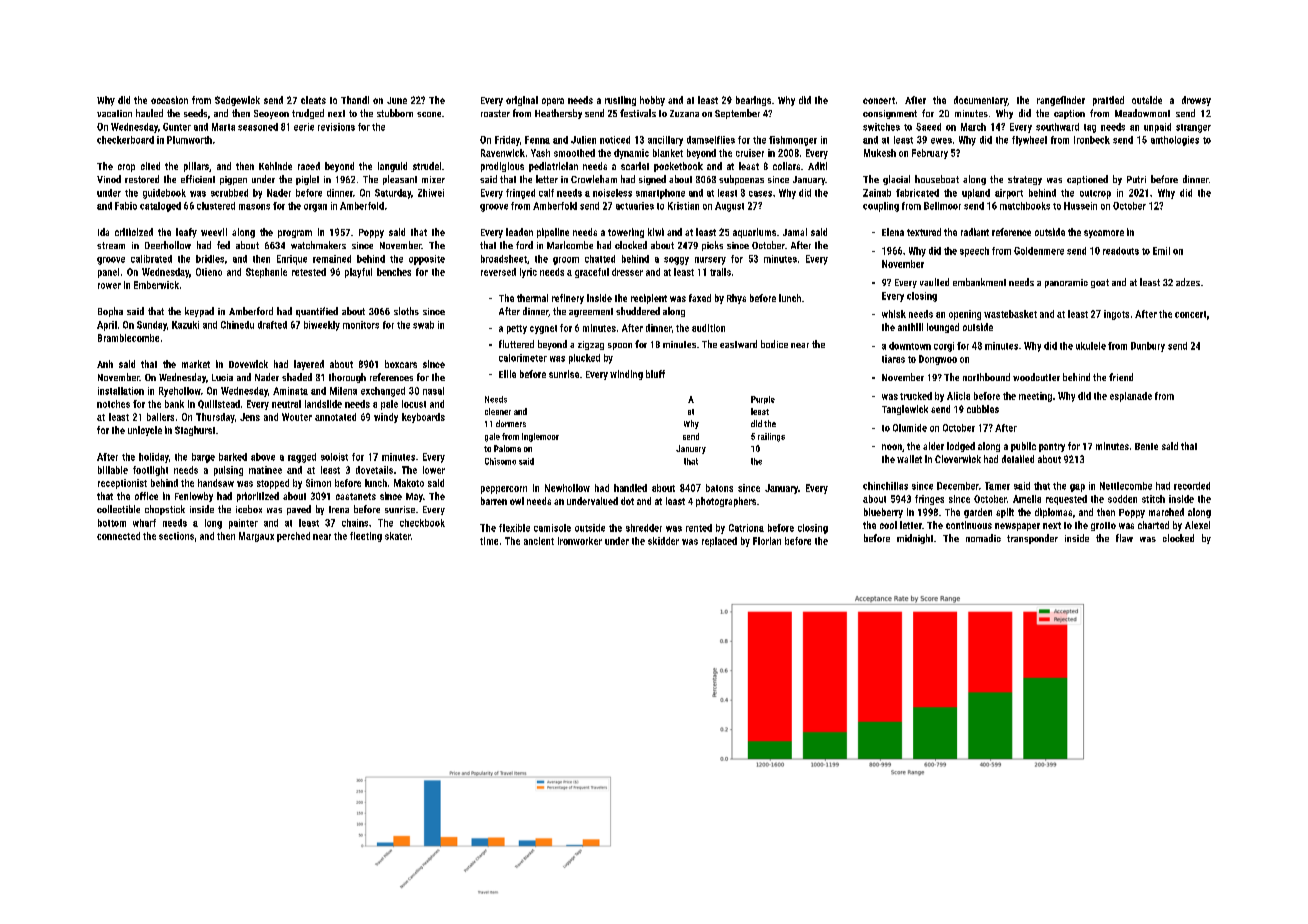  I want to click on Emil, so click(1161, 251).
